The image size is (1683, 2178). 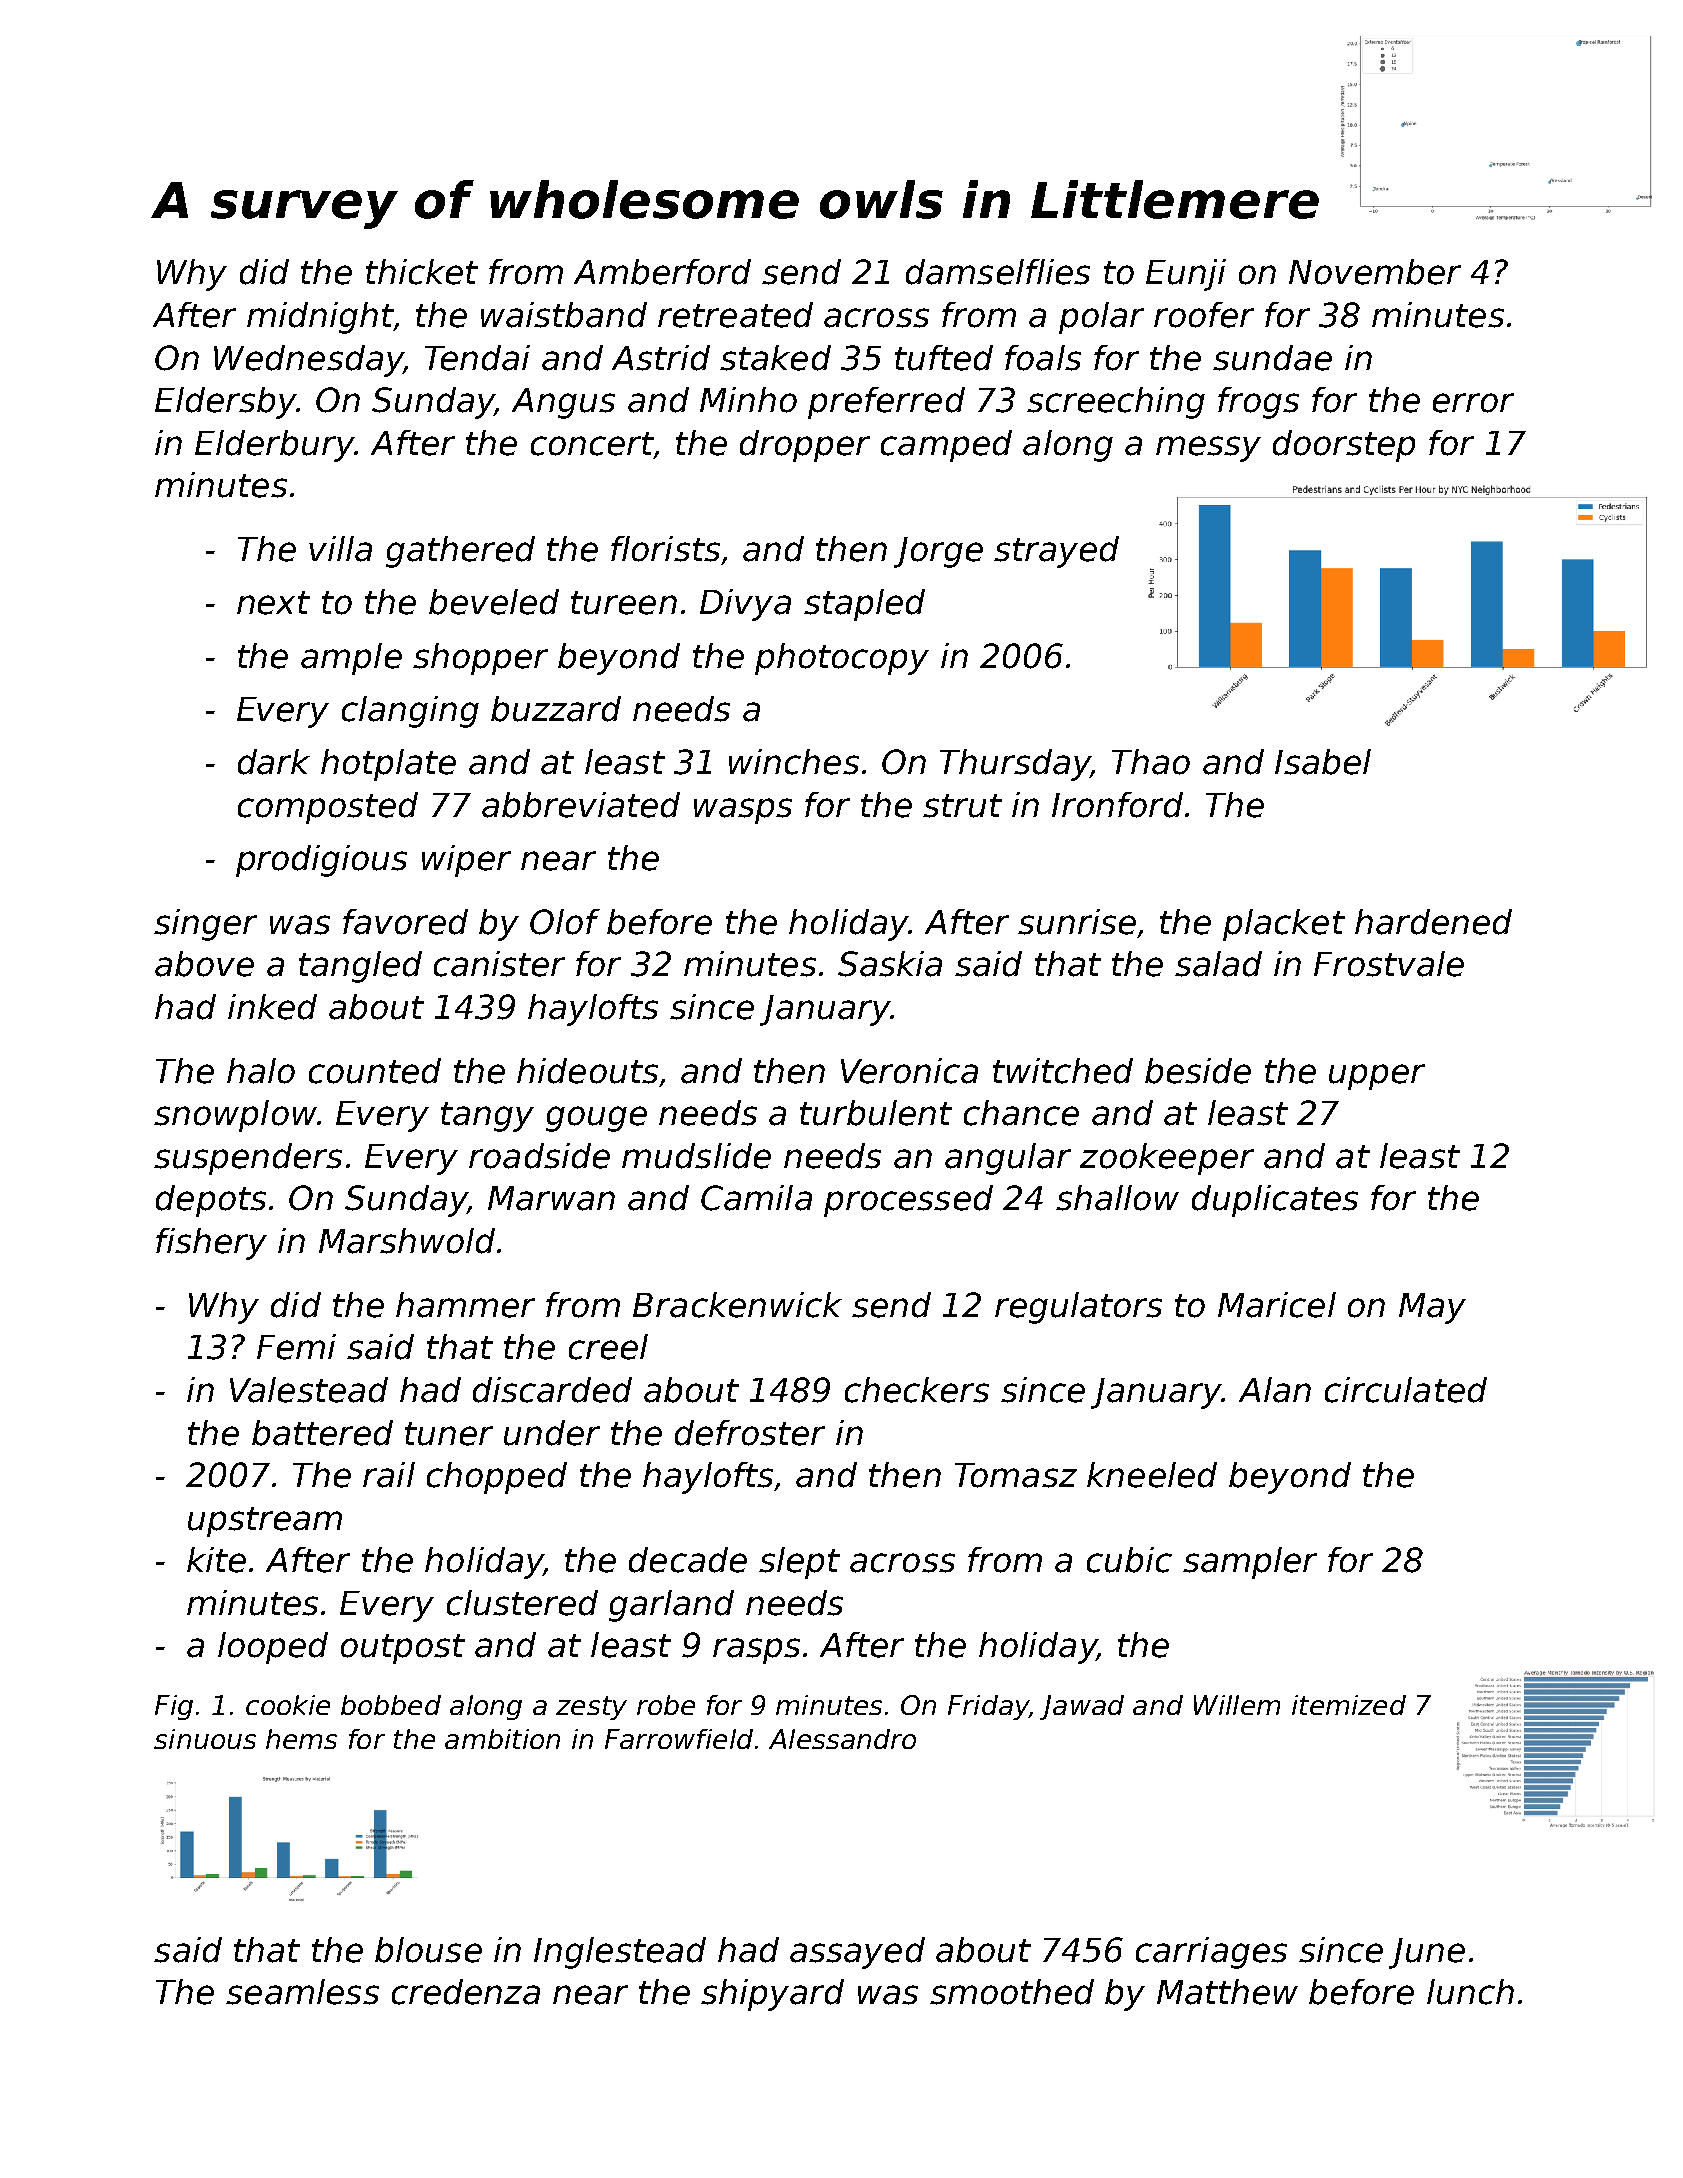 What do you see at coordinates (274, 762) in the screenshot?
I see `dark` at bounding box center [274, 762].
